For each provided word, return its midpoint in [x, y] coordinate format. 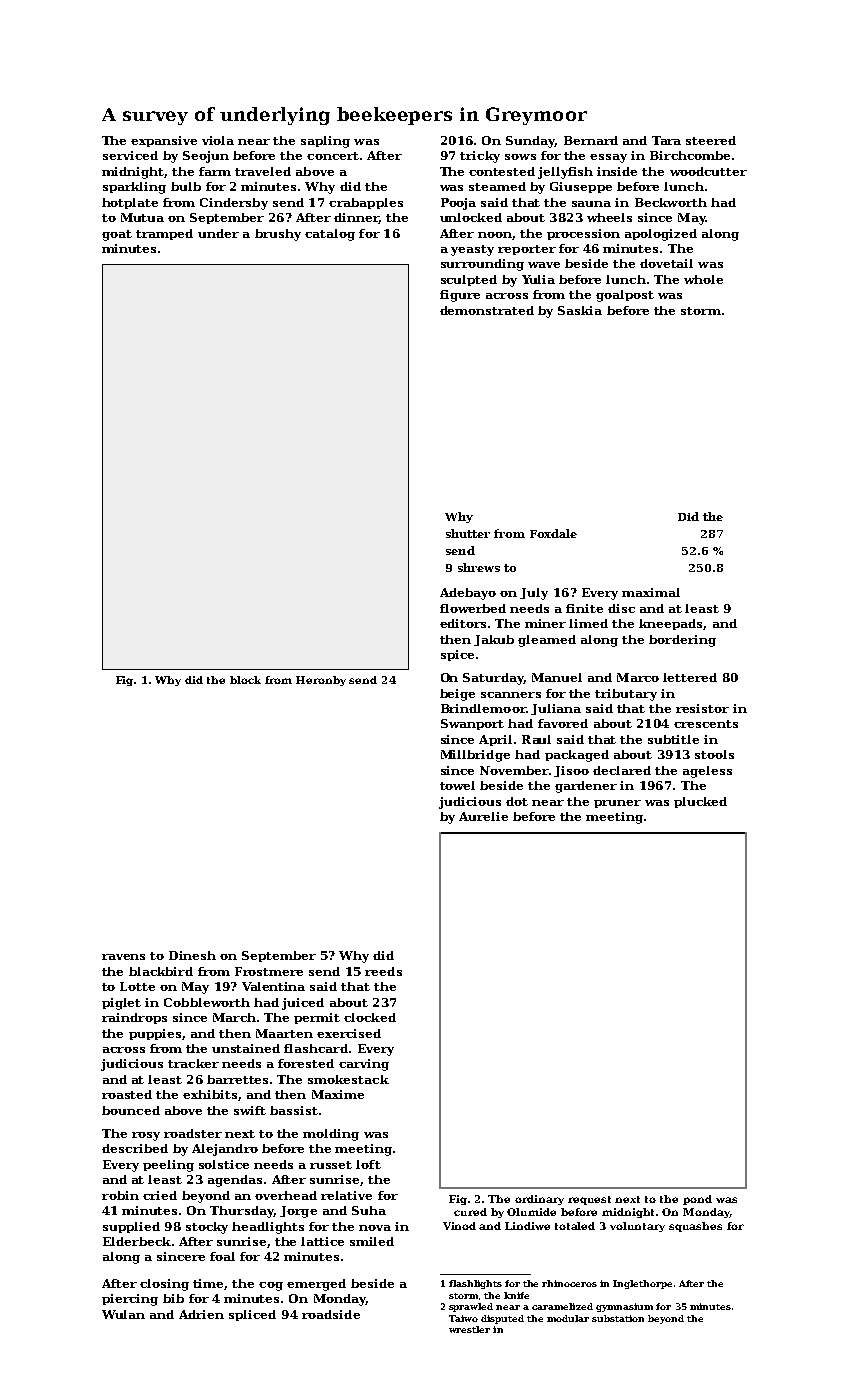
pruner [617, 804]
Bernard [591, 140]
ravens [123, 957]
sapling [325, 142]
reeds [383, 971]
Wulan [123, 1314]
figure [460, 296]
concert [333, 156]
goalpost [625, 296]
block [245, 680]
